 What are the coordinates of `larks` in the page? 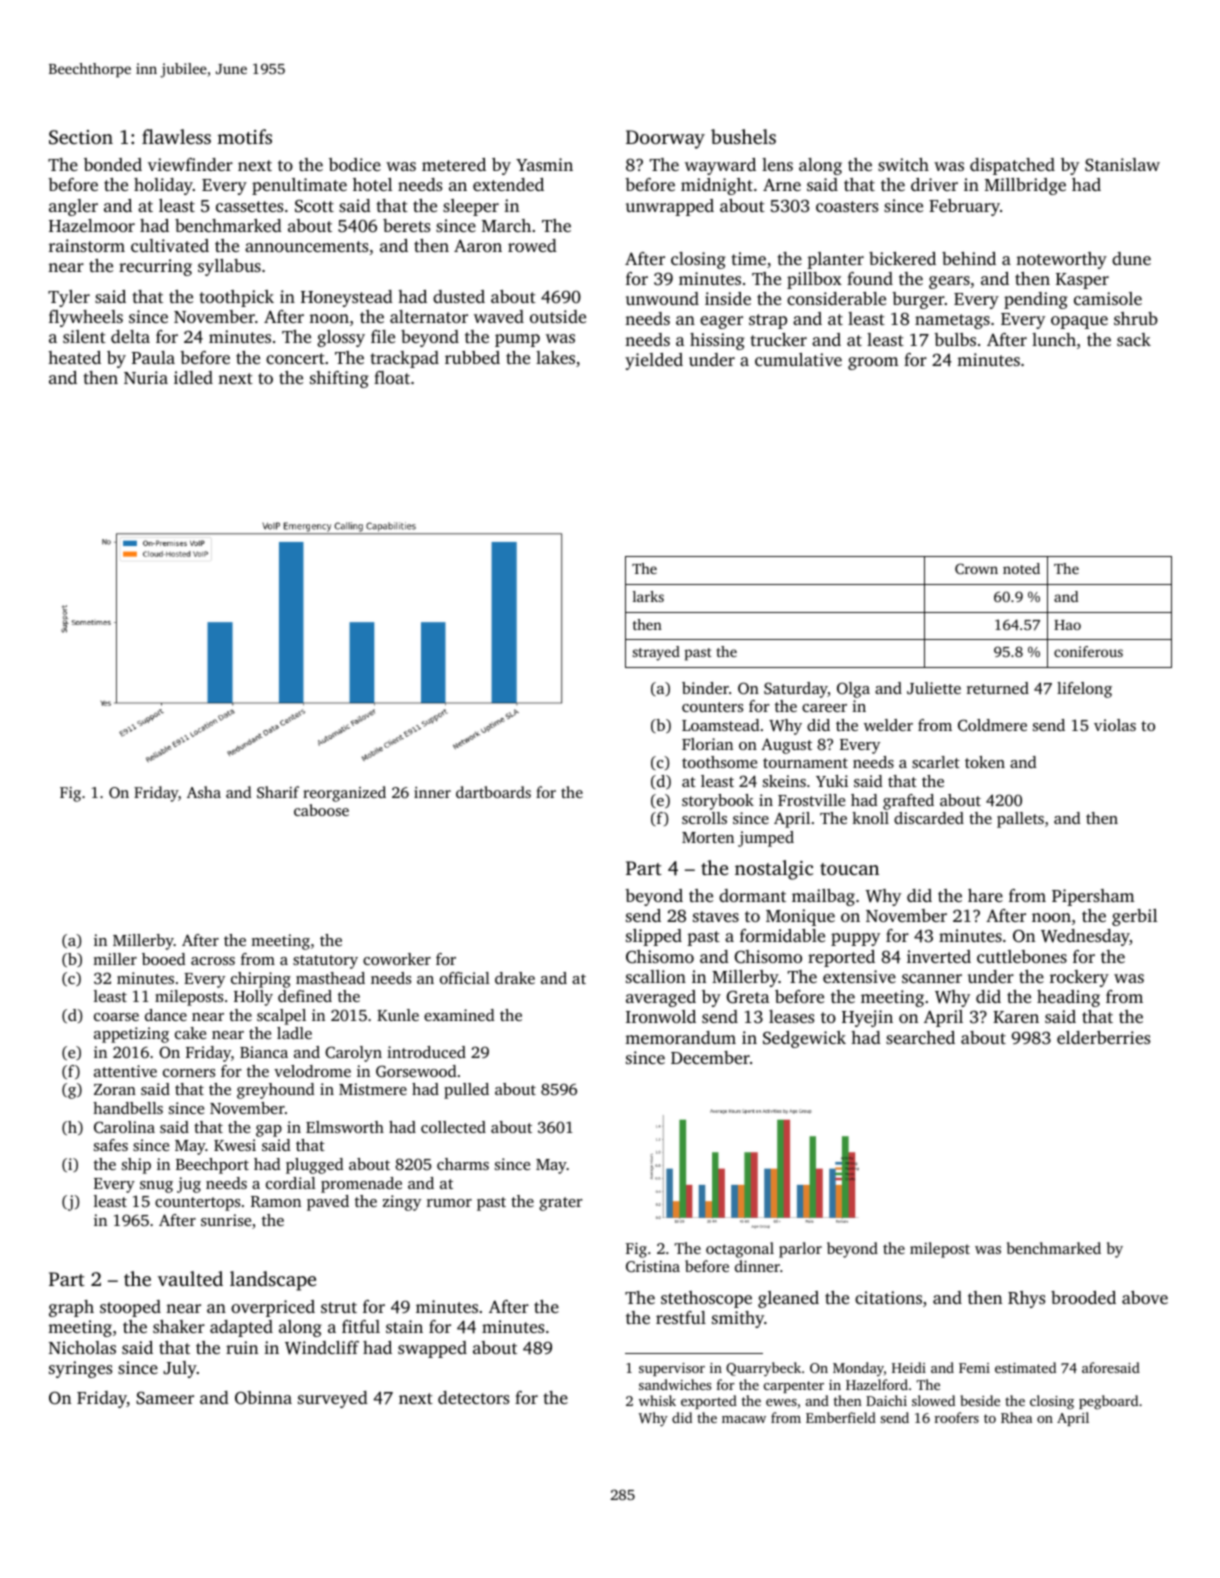 It's located at (648, 596).
